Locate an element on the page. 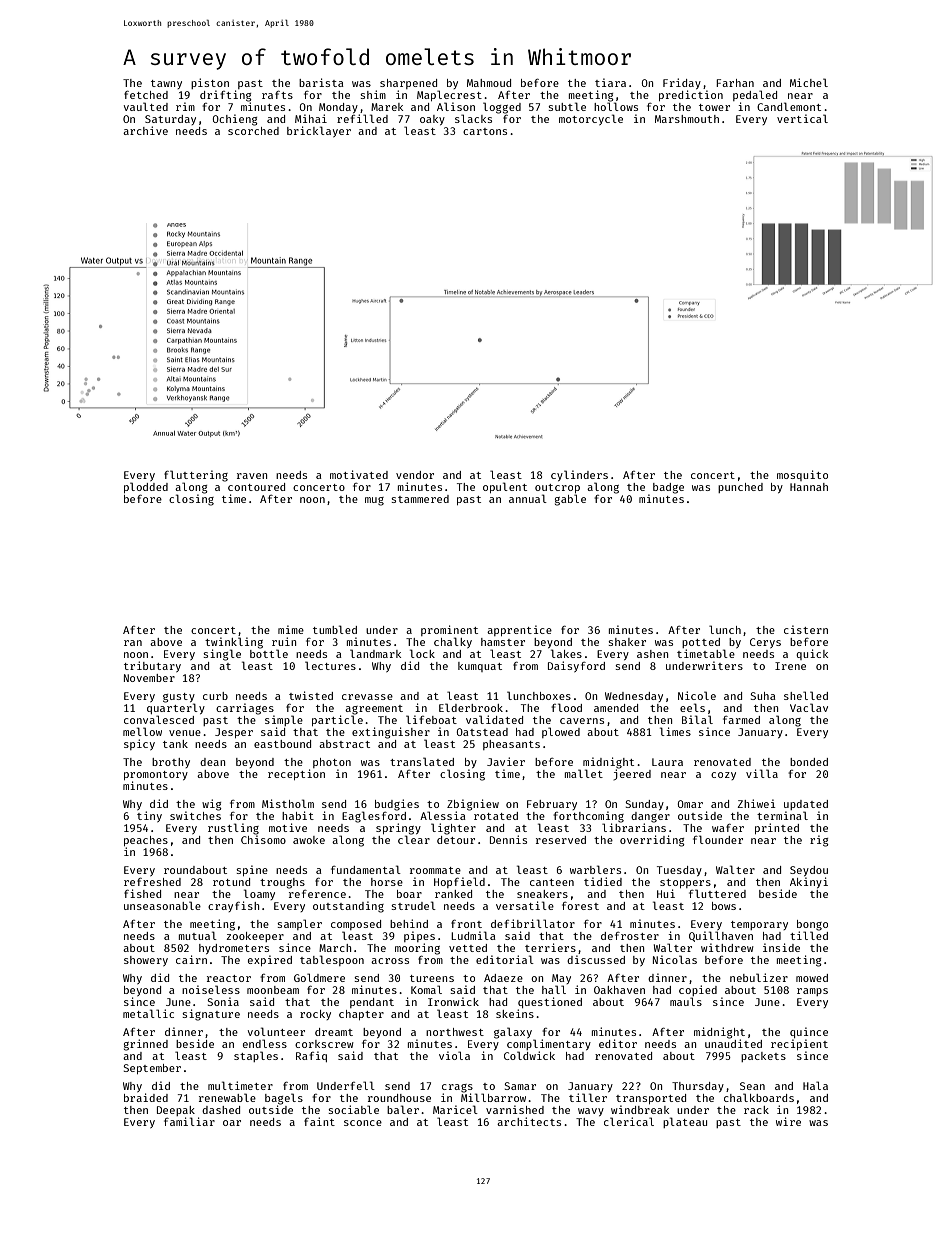 The height and width of the document is (1233, 952). Seydou is located at coordinates (809, 871).
